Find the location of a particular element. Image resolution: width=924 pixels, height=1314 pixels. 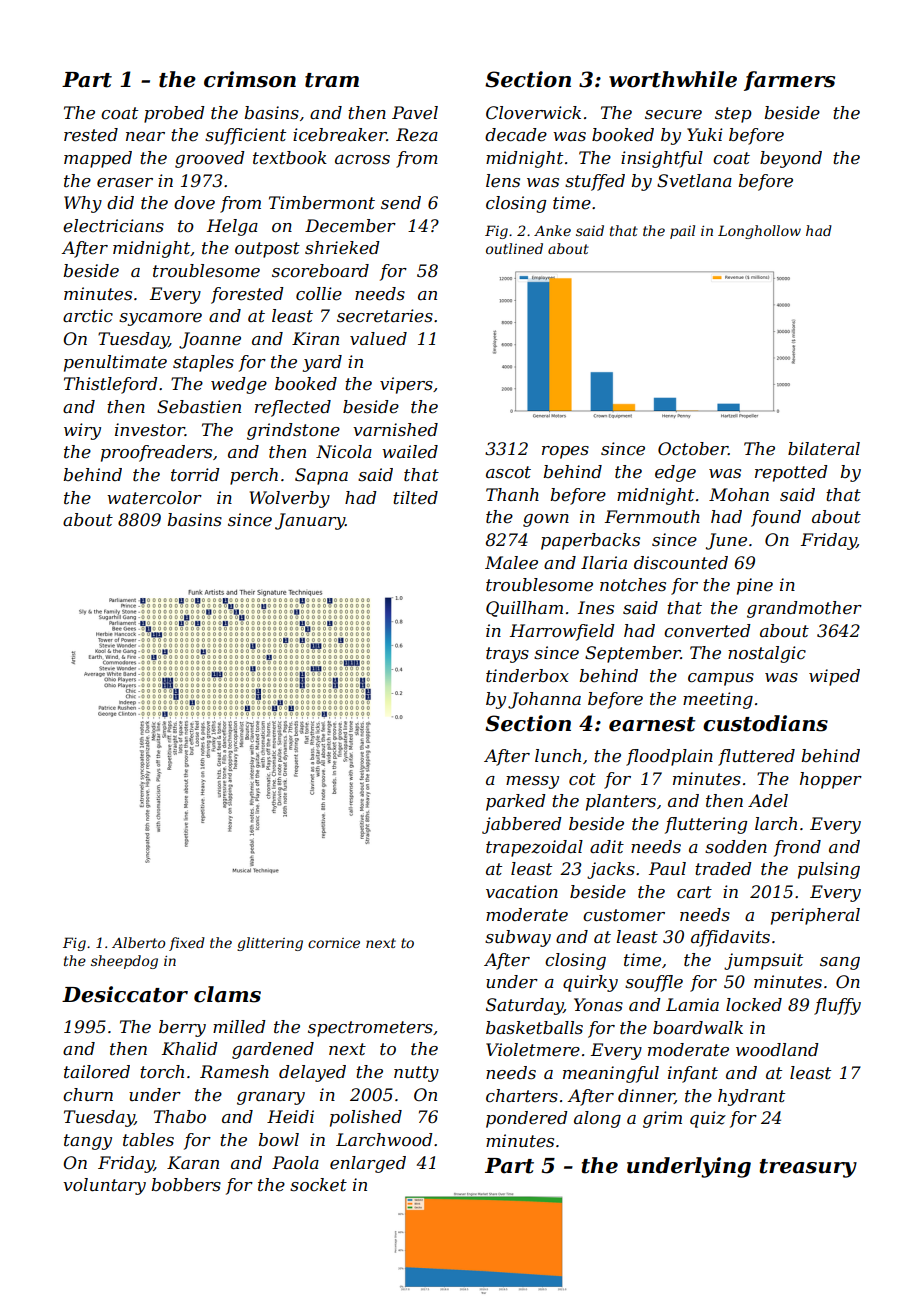

found is located at coordinates (776, 518).
